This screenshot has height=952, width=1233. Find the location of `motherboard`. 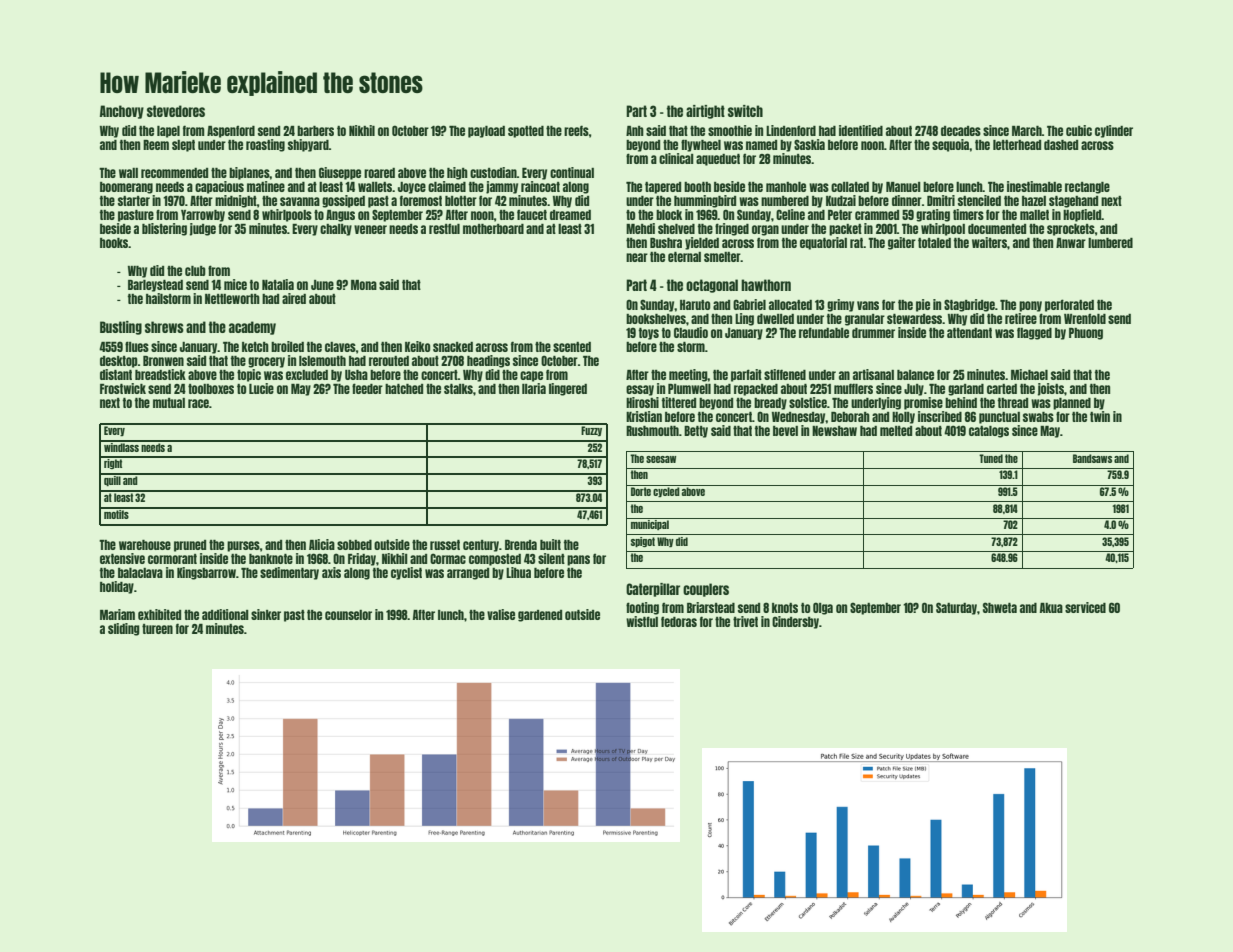

motherboard is located at coordinates (493, 229).
